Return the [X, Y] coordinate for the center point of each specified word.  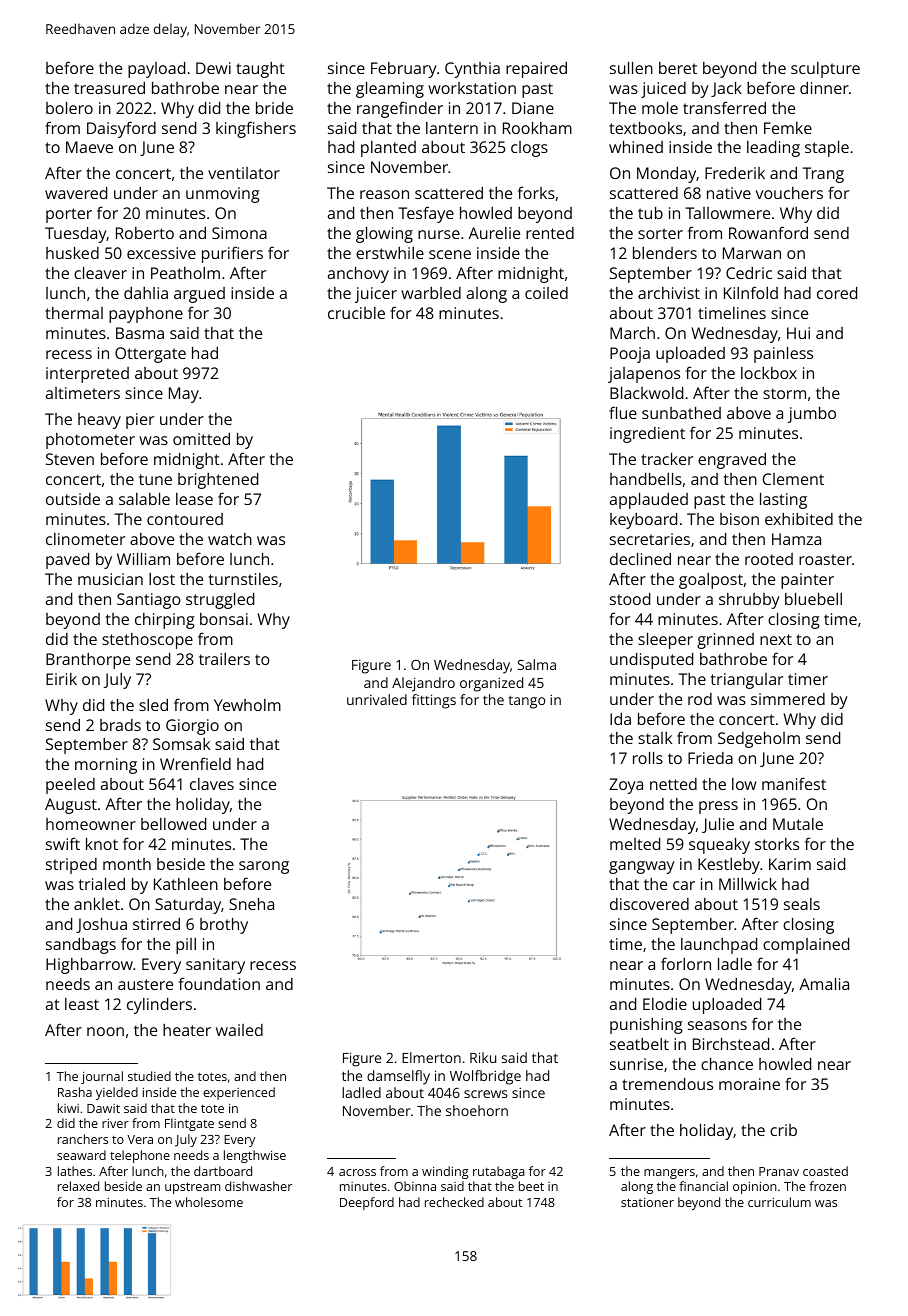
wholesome [209, 1202]
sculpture [825, 70]
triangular [747, 681]
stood [630, 599]
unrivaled [377, 699]
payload [156, 70]
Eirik [61, 679]
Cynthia [472, 70]
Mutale [798, 824]
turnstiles [243, 579]
